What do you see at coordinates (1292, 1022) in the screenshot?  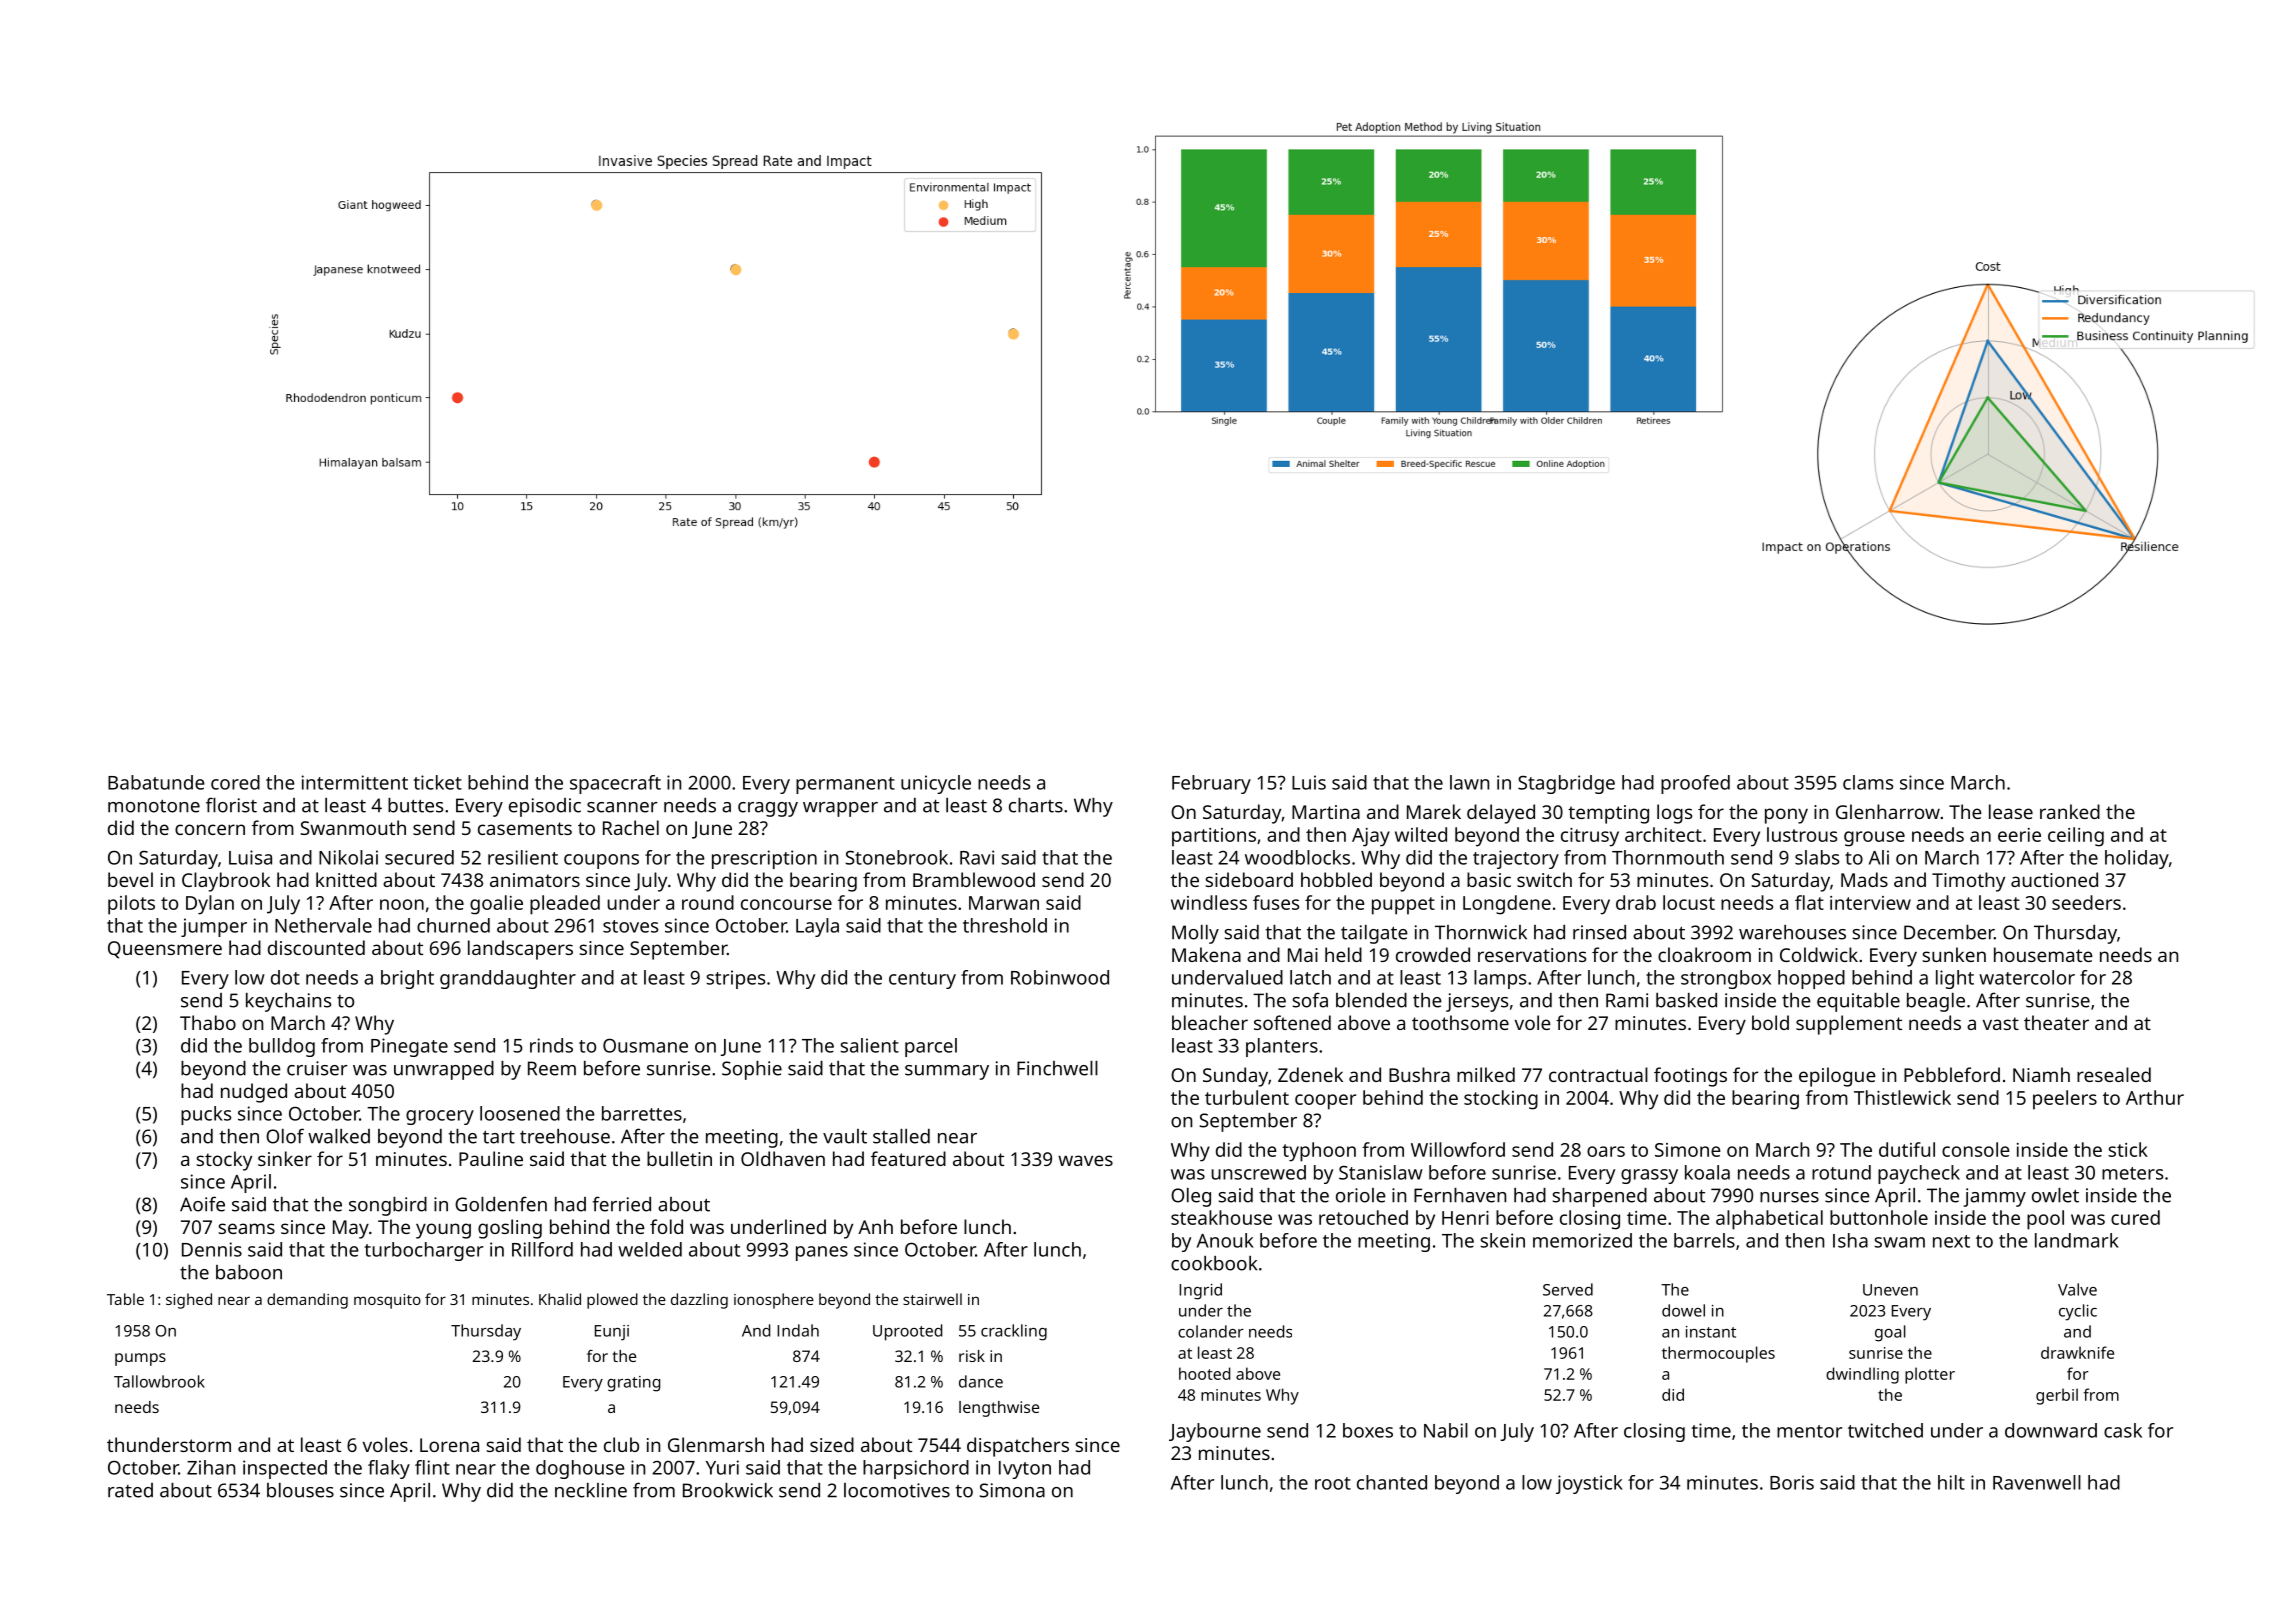 I see `softened` at bounding box center [1292, 1022].
